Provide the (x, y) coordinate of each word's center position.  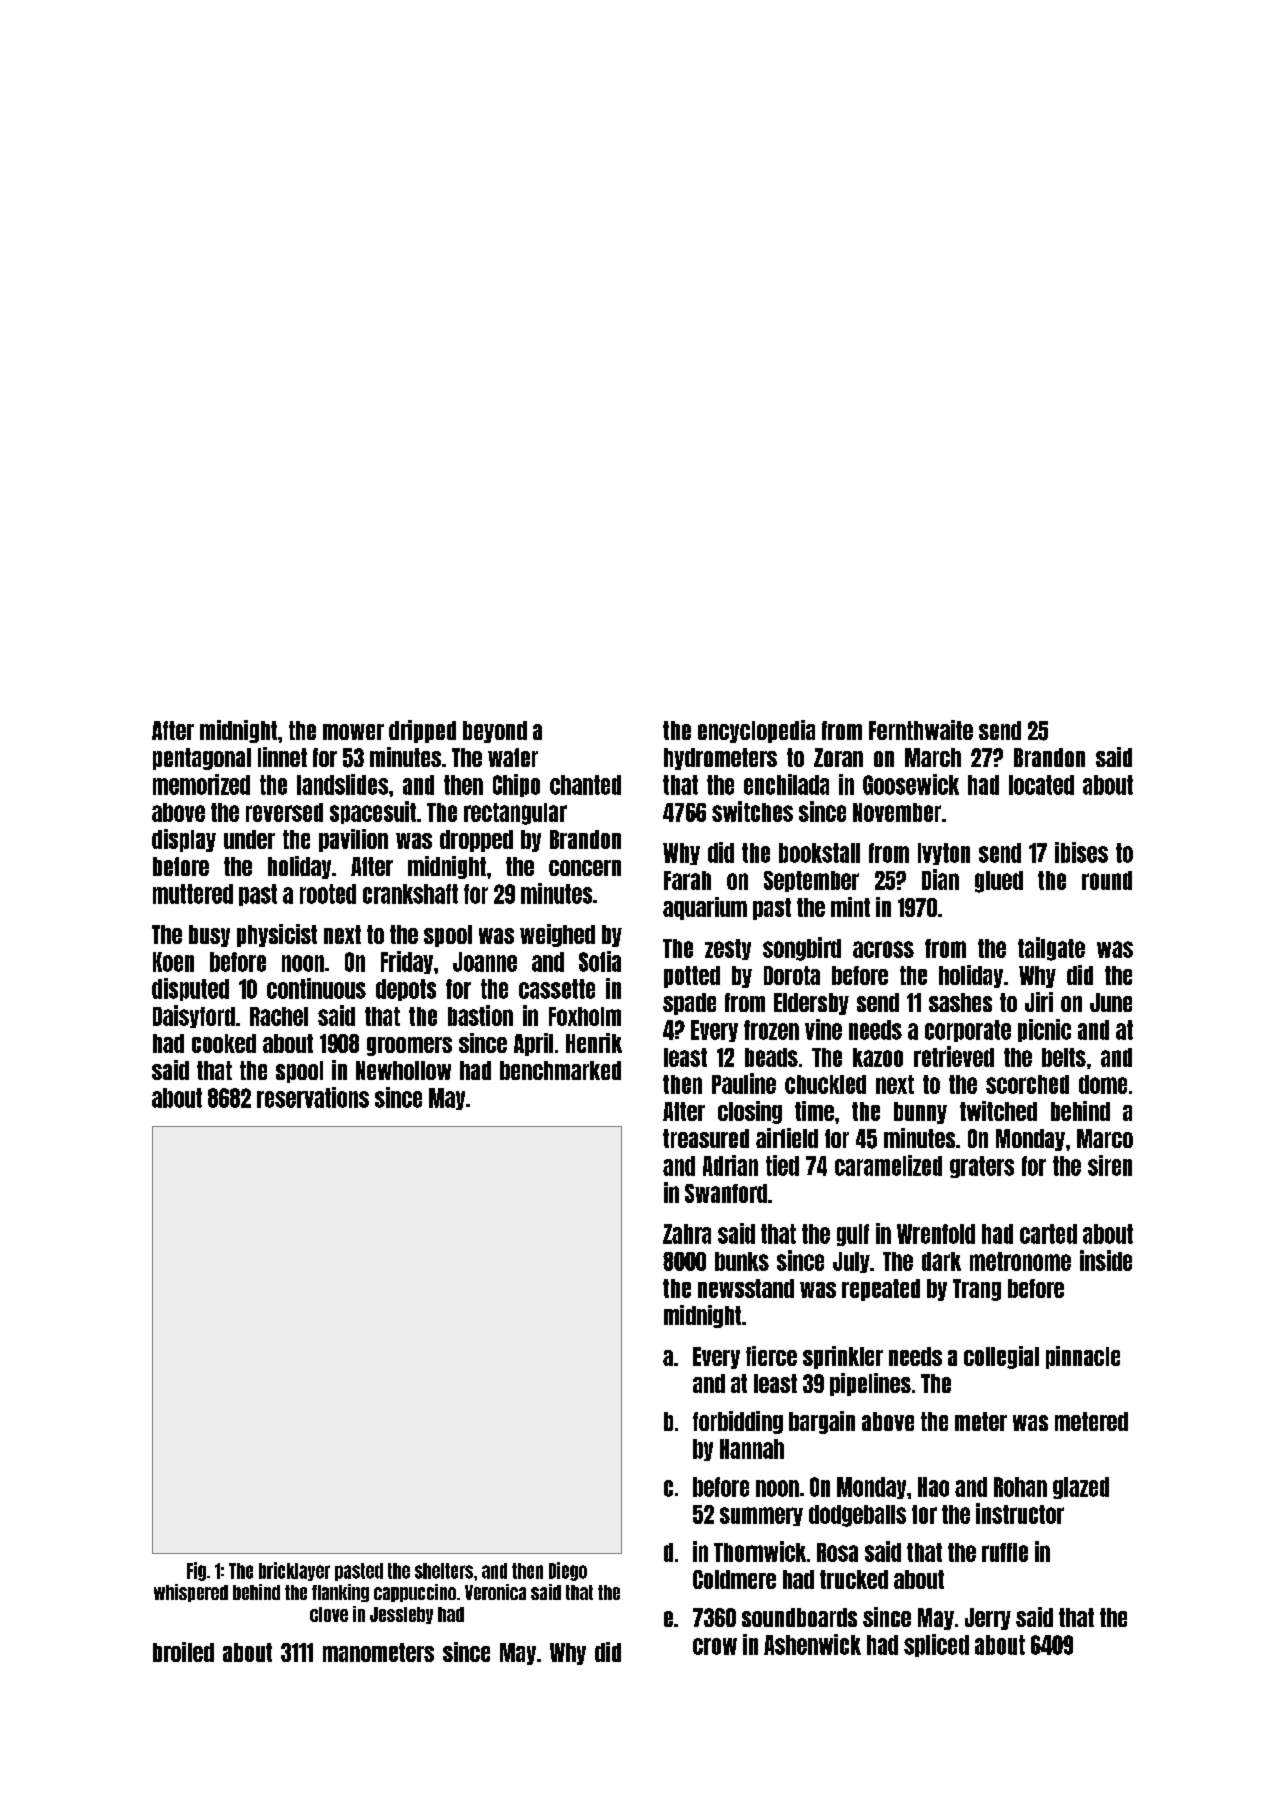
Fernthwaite (921, 730)
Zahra (687, 1234)
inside (1106, 1260)
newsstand (746, 1288)
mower (353, 732)
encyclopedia (756, 731)
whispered (191, 1593)
